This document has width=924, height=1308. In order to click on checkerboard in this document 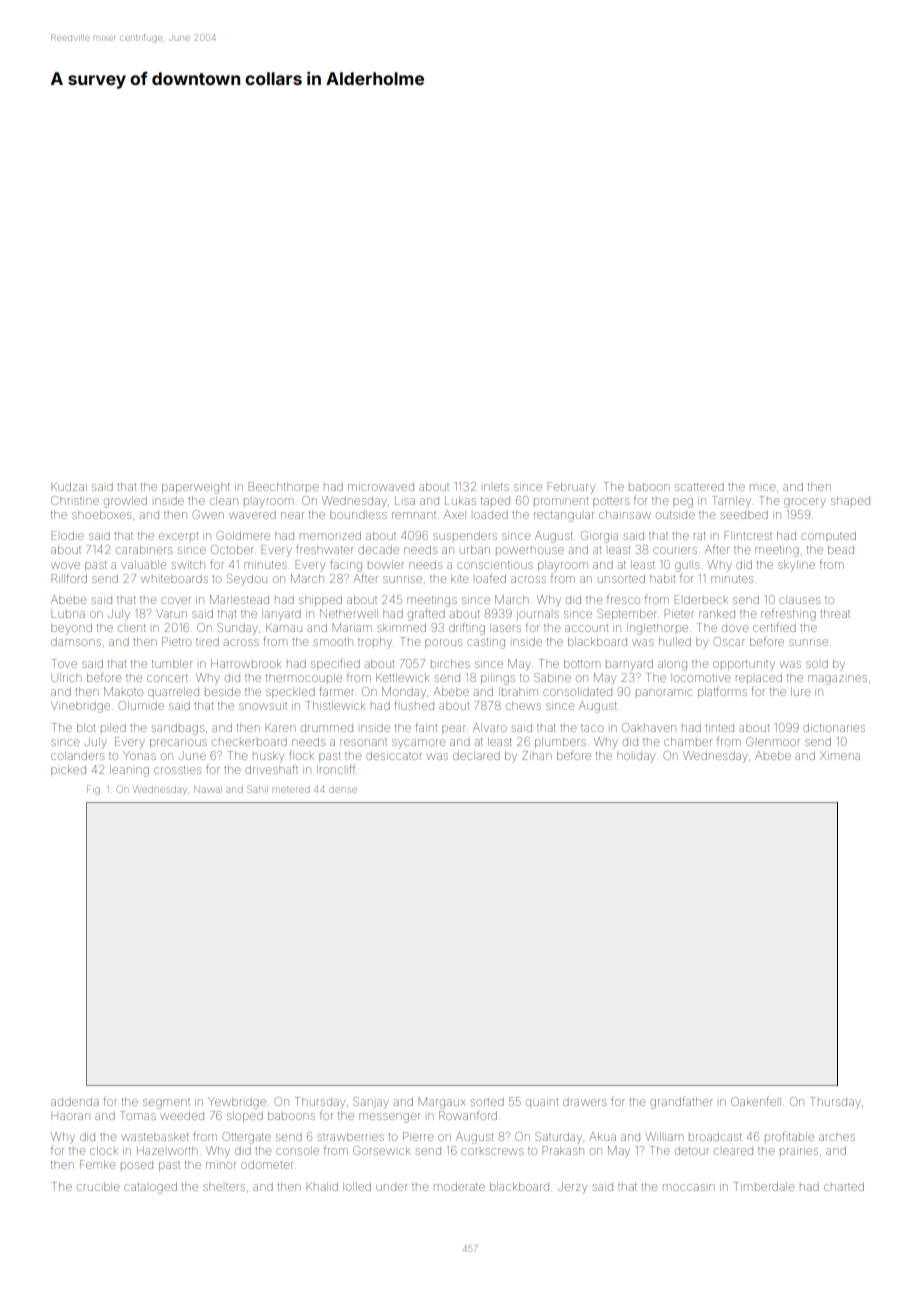, I will do `click(249, 742)`.
